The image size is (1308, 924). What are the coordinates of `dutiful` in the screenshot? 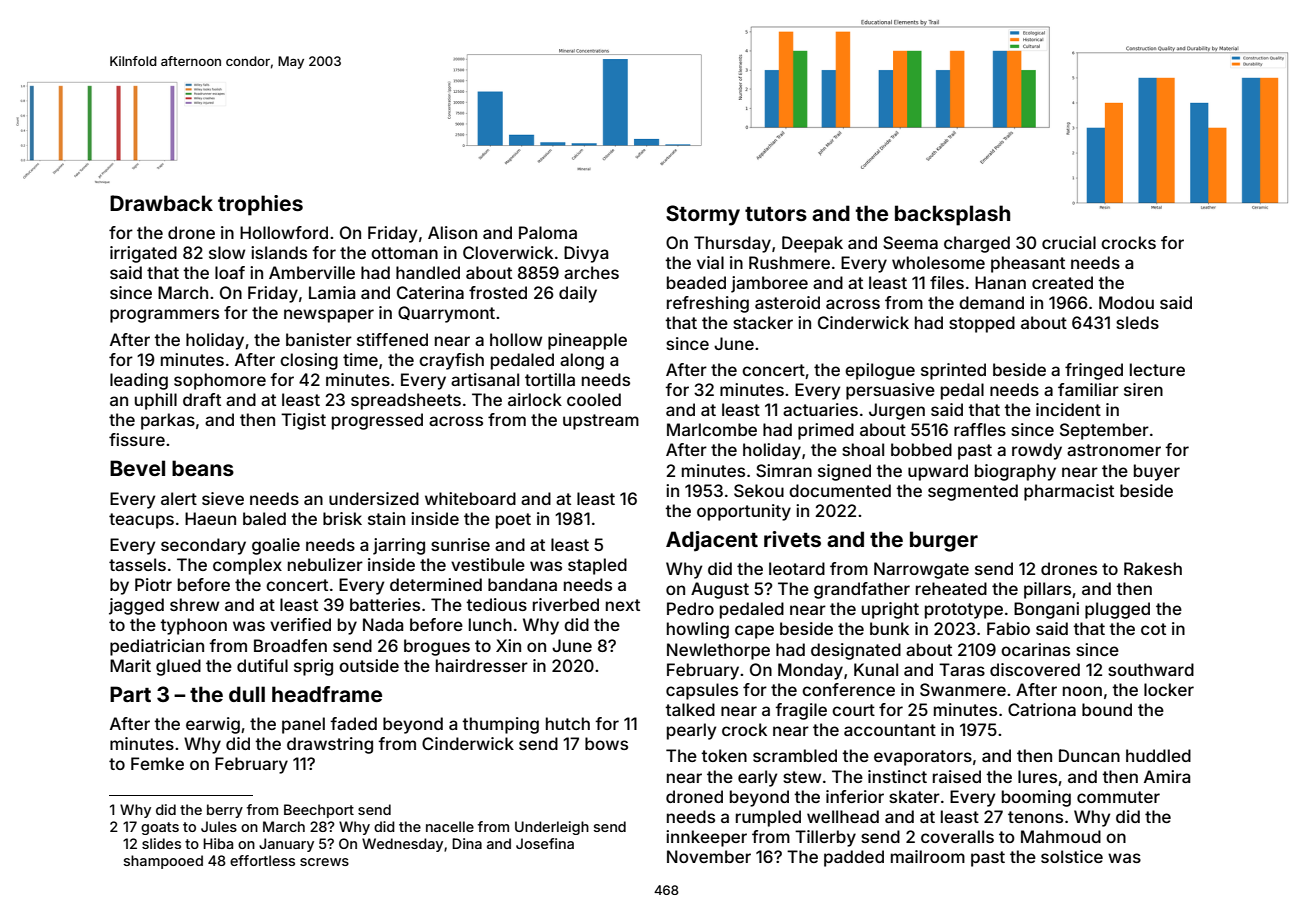 It's located at (262, 665).
